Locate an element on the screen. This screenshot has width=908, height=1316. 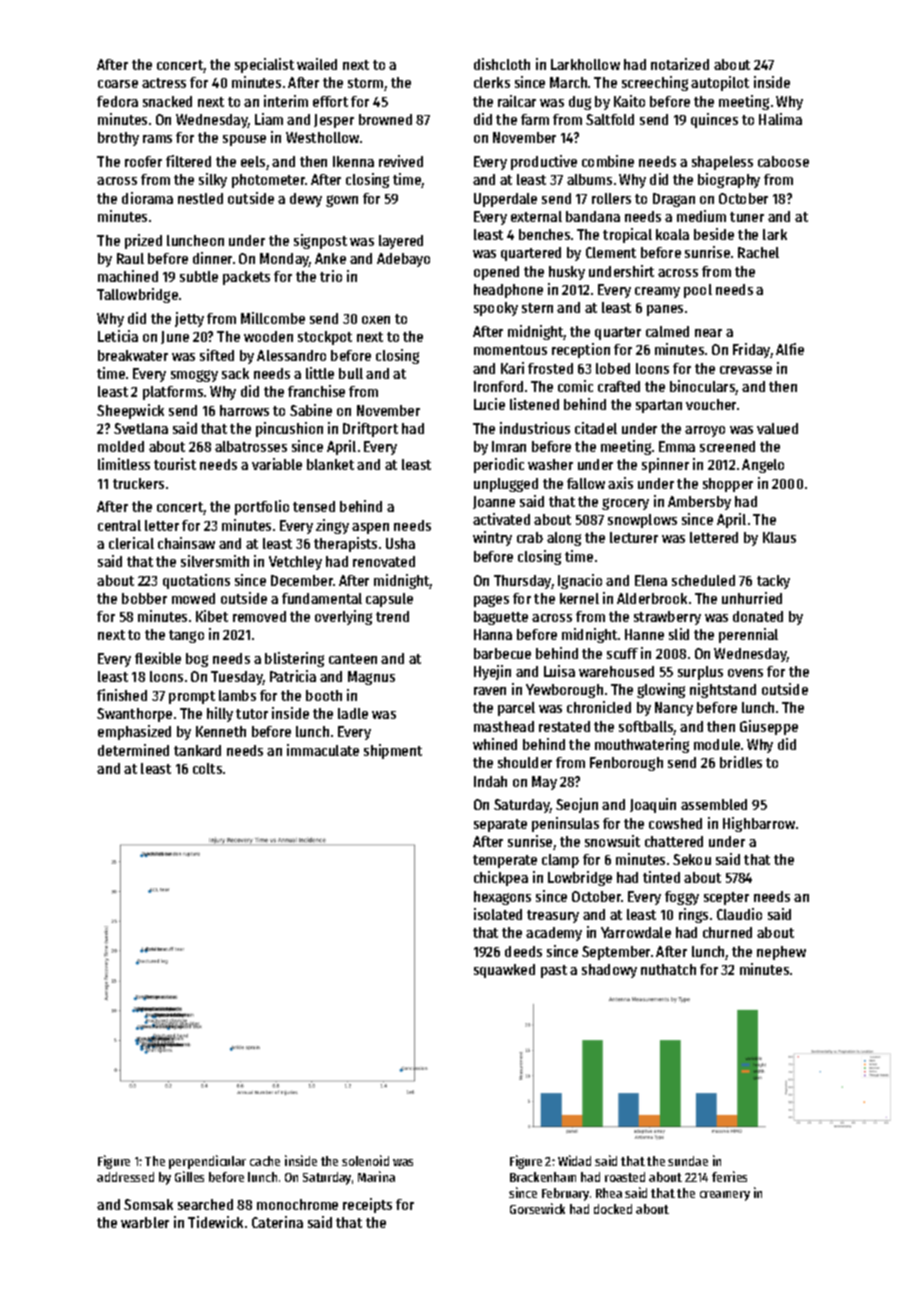
barbecue is located at coordinates (502, 653).
